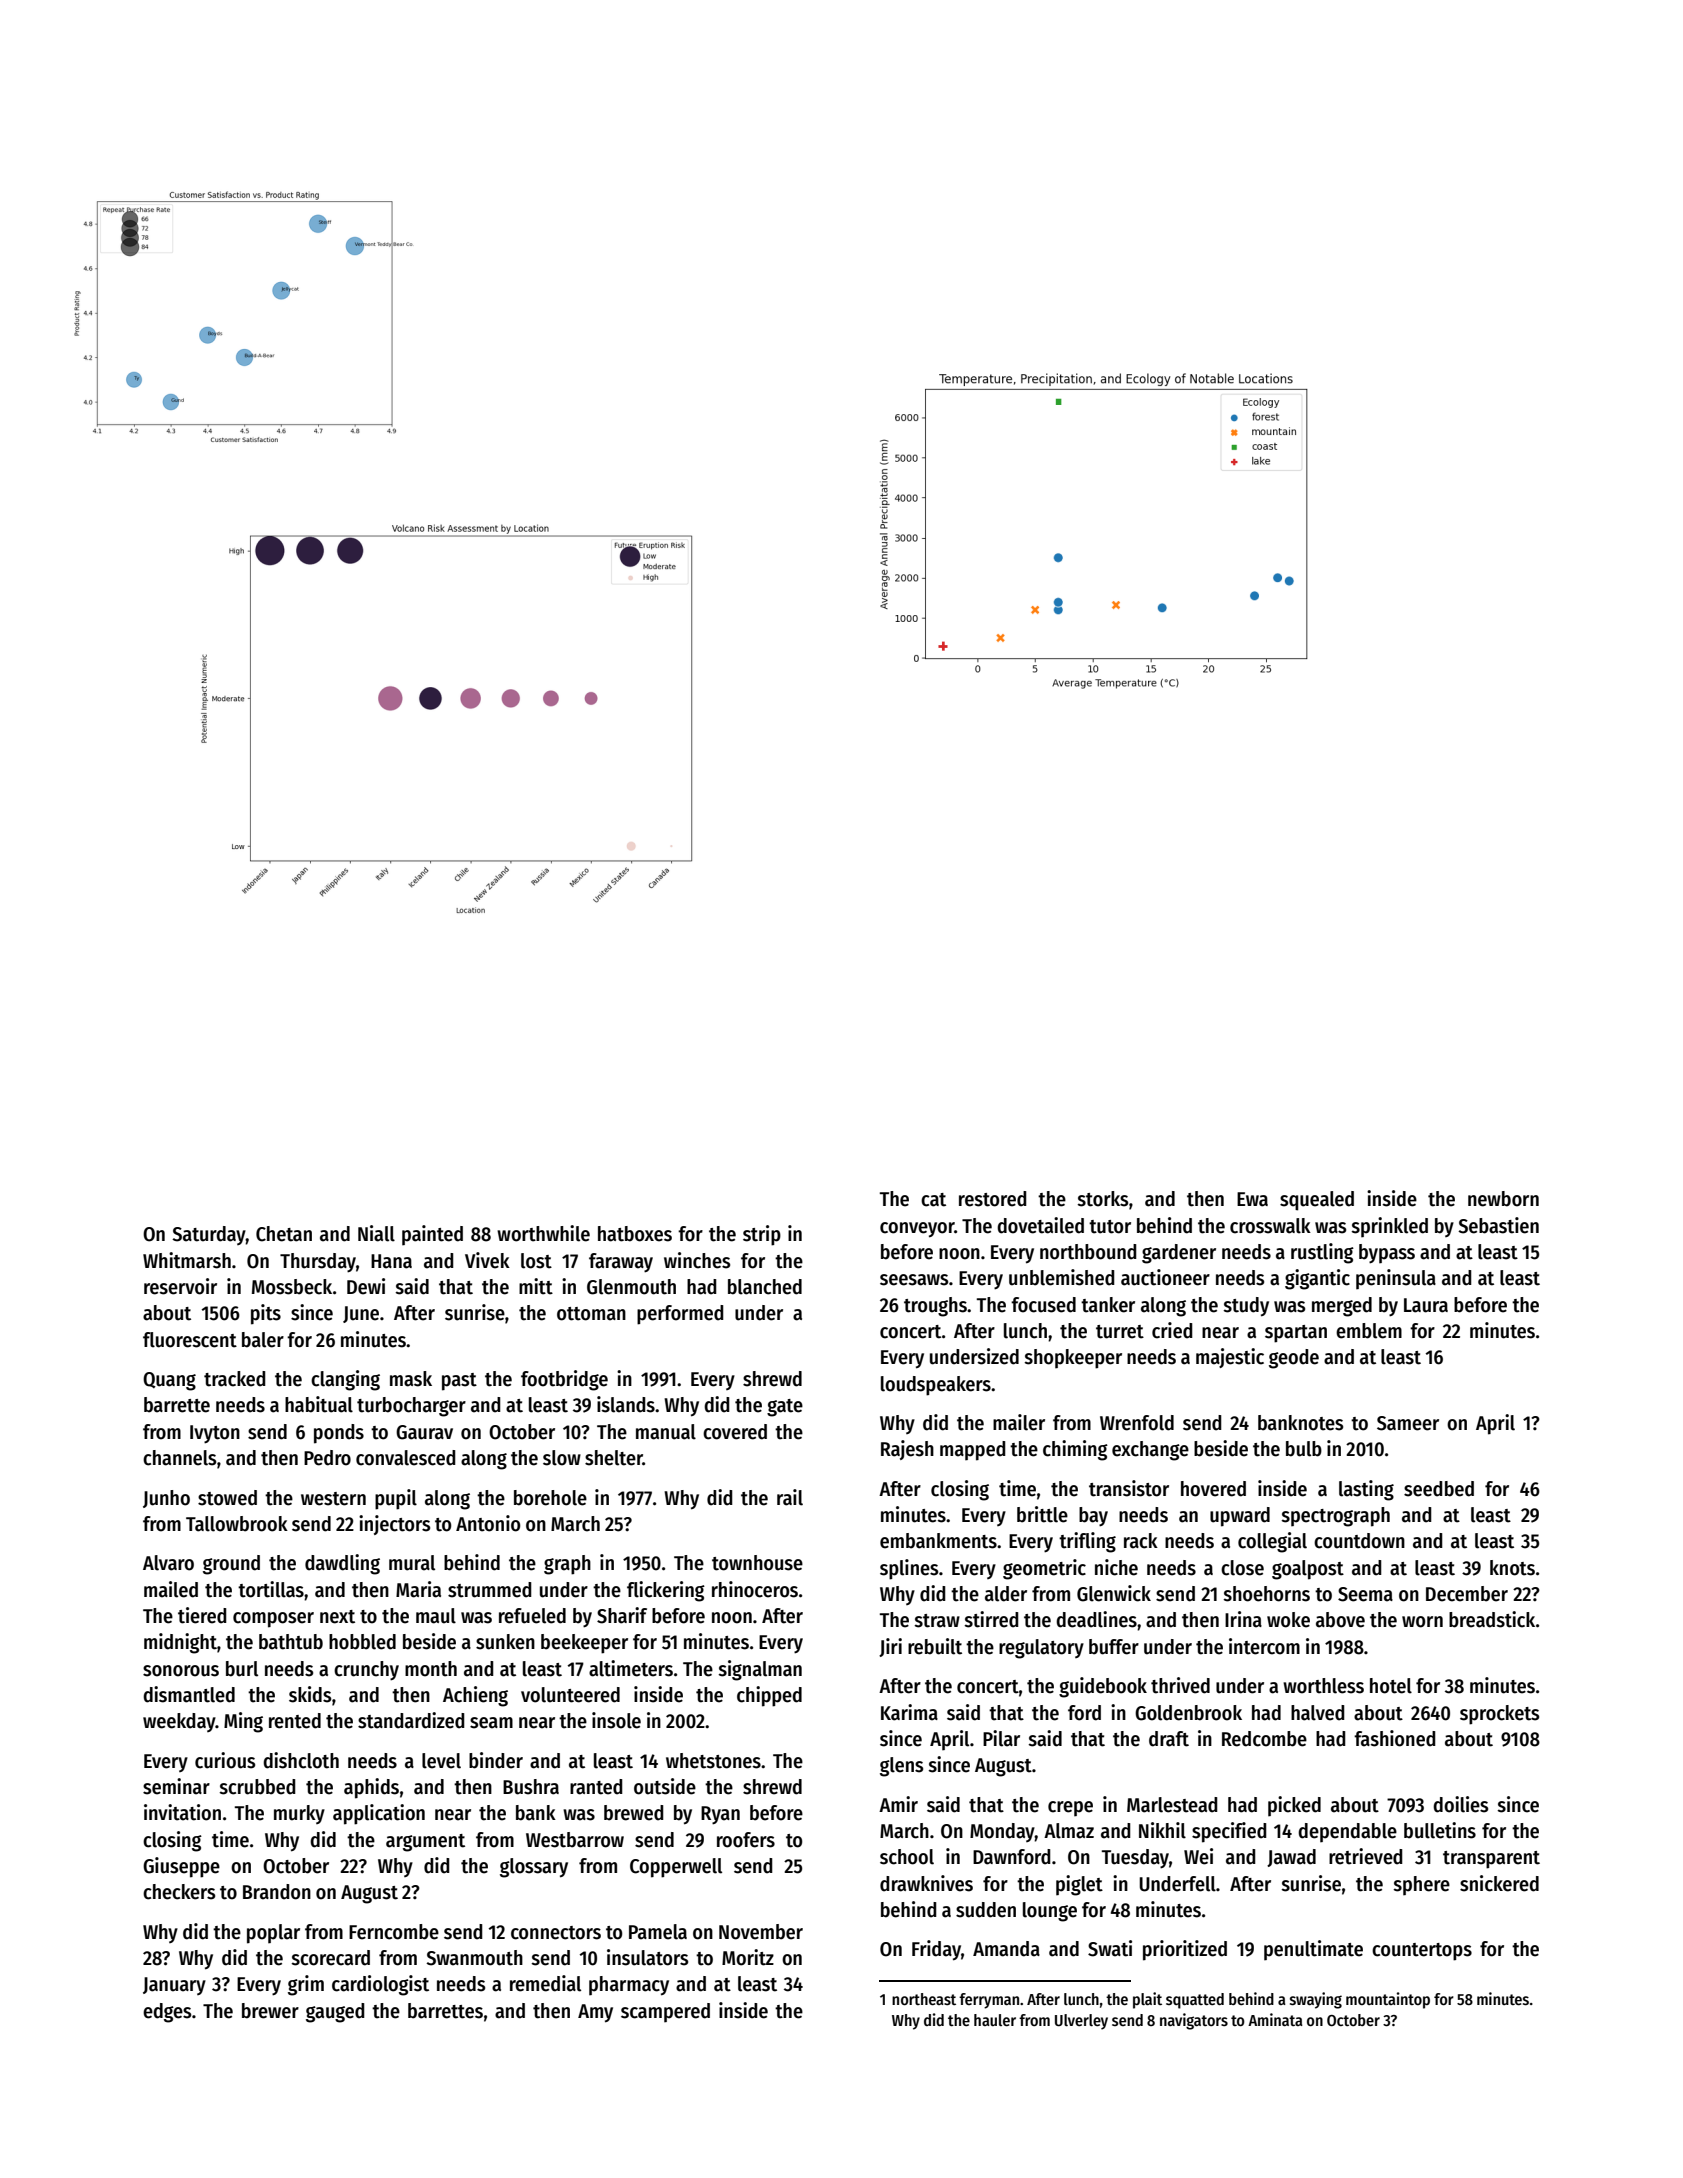  I want to click on rustling, so click(1322, 1253).
